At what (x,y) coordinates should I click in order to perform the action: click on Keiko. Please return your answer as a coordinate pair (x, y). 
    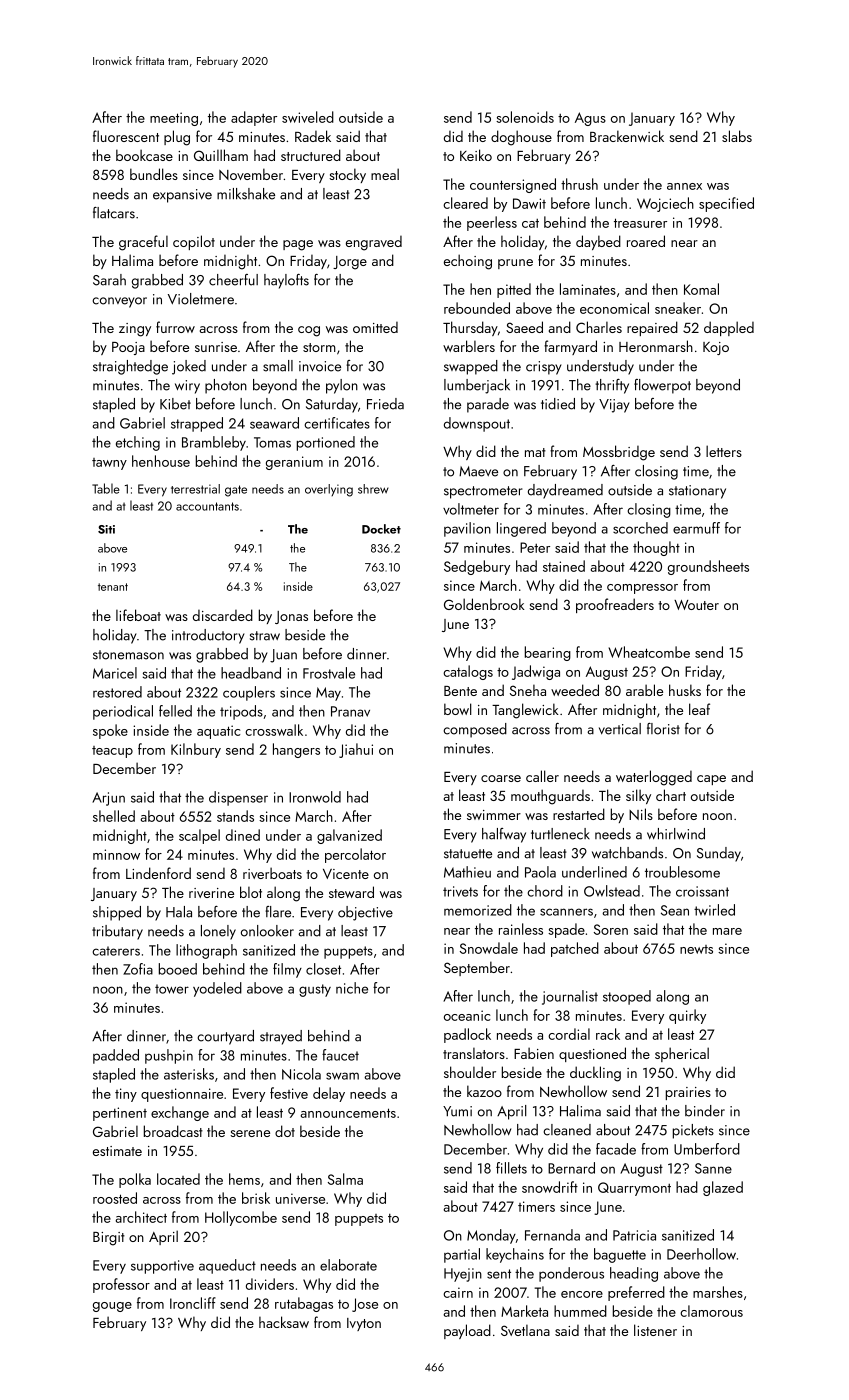
    Looking at the image, I should click on (476, 155).
